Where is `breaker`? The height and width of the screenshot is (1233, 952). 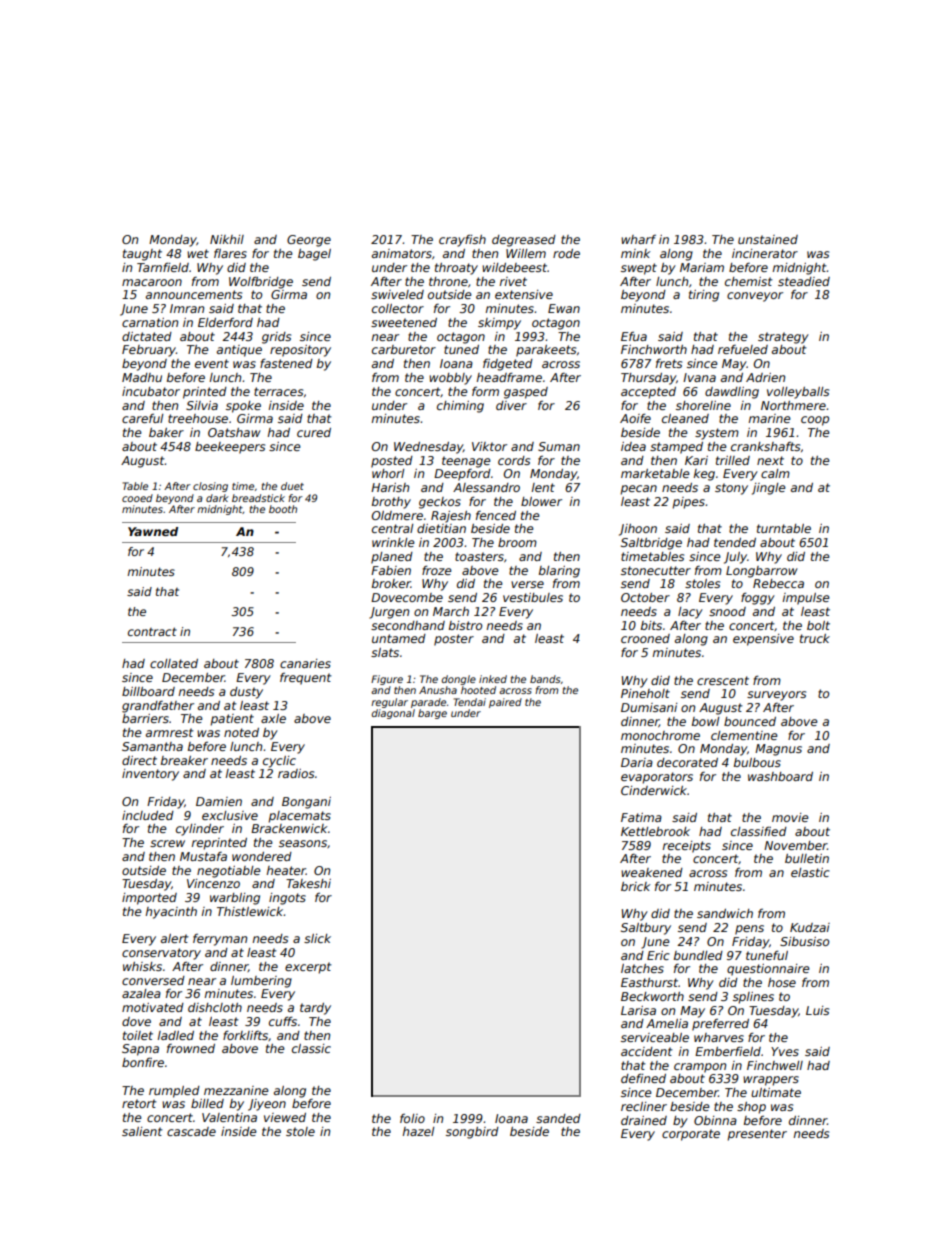 breaker is located at coordinates (184, 760).
